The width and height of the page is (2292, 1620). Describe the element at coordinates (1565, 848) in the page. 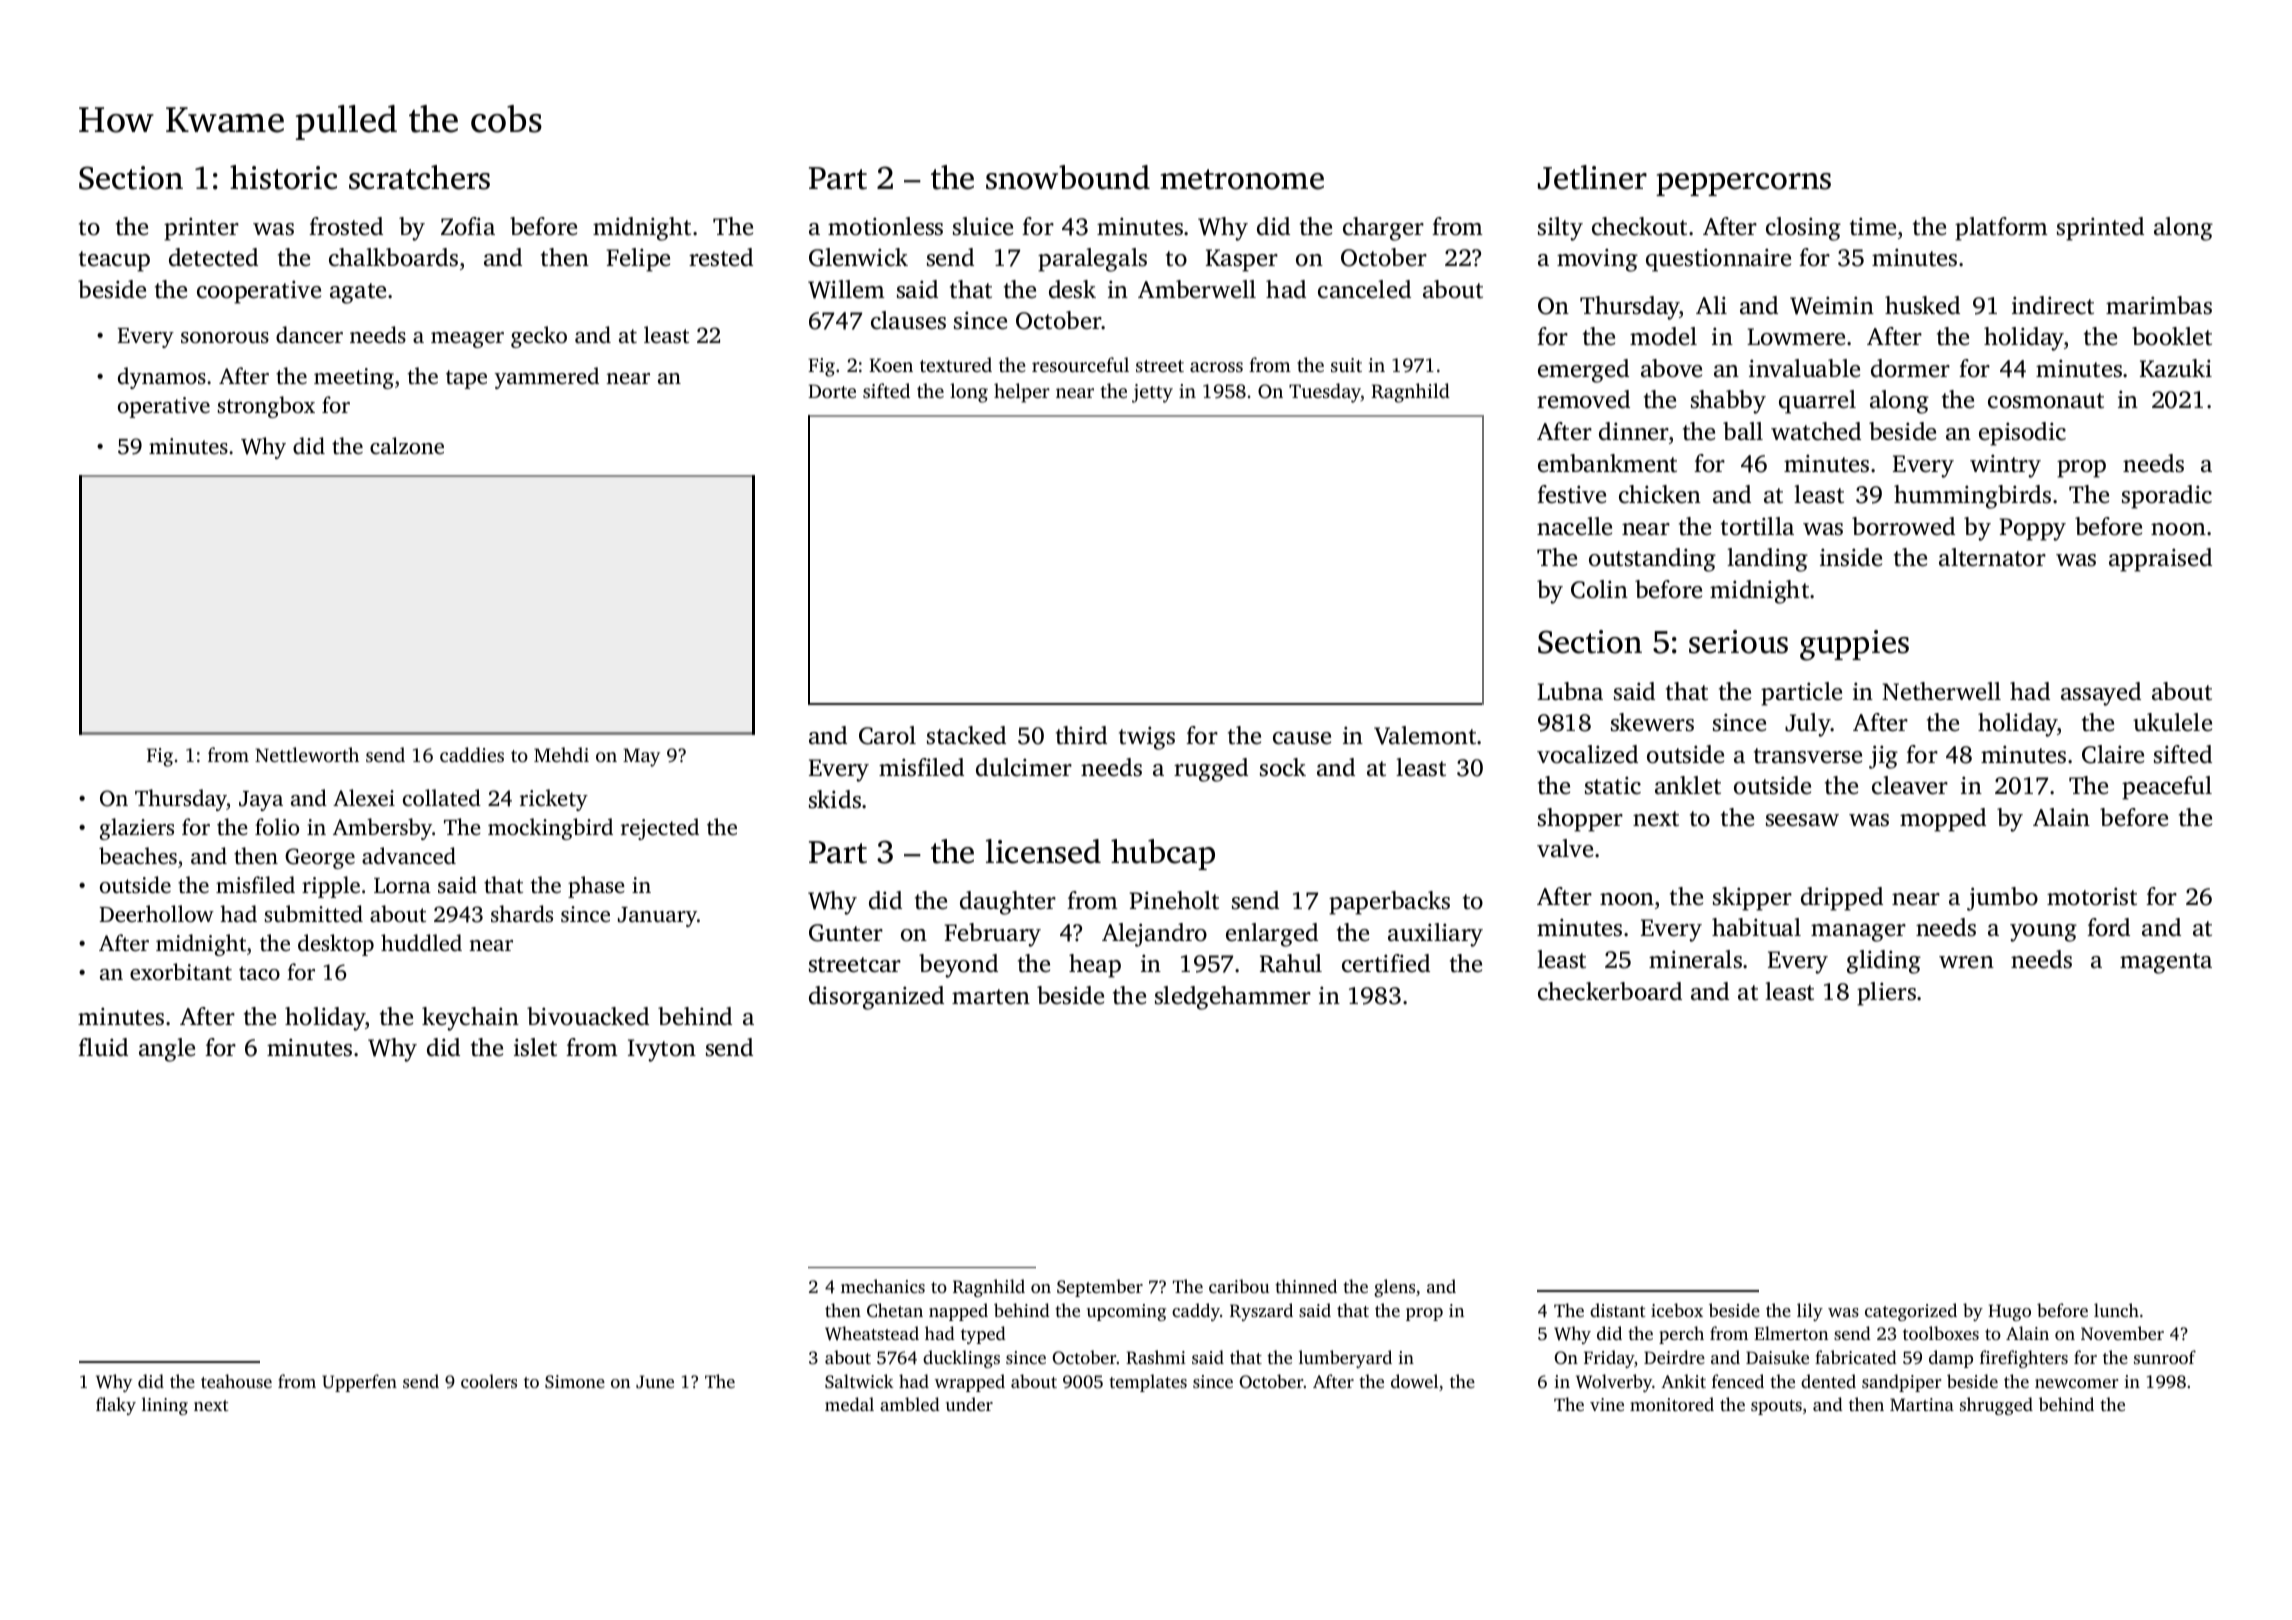

I see `valve` at that location.
